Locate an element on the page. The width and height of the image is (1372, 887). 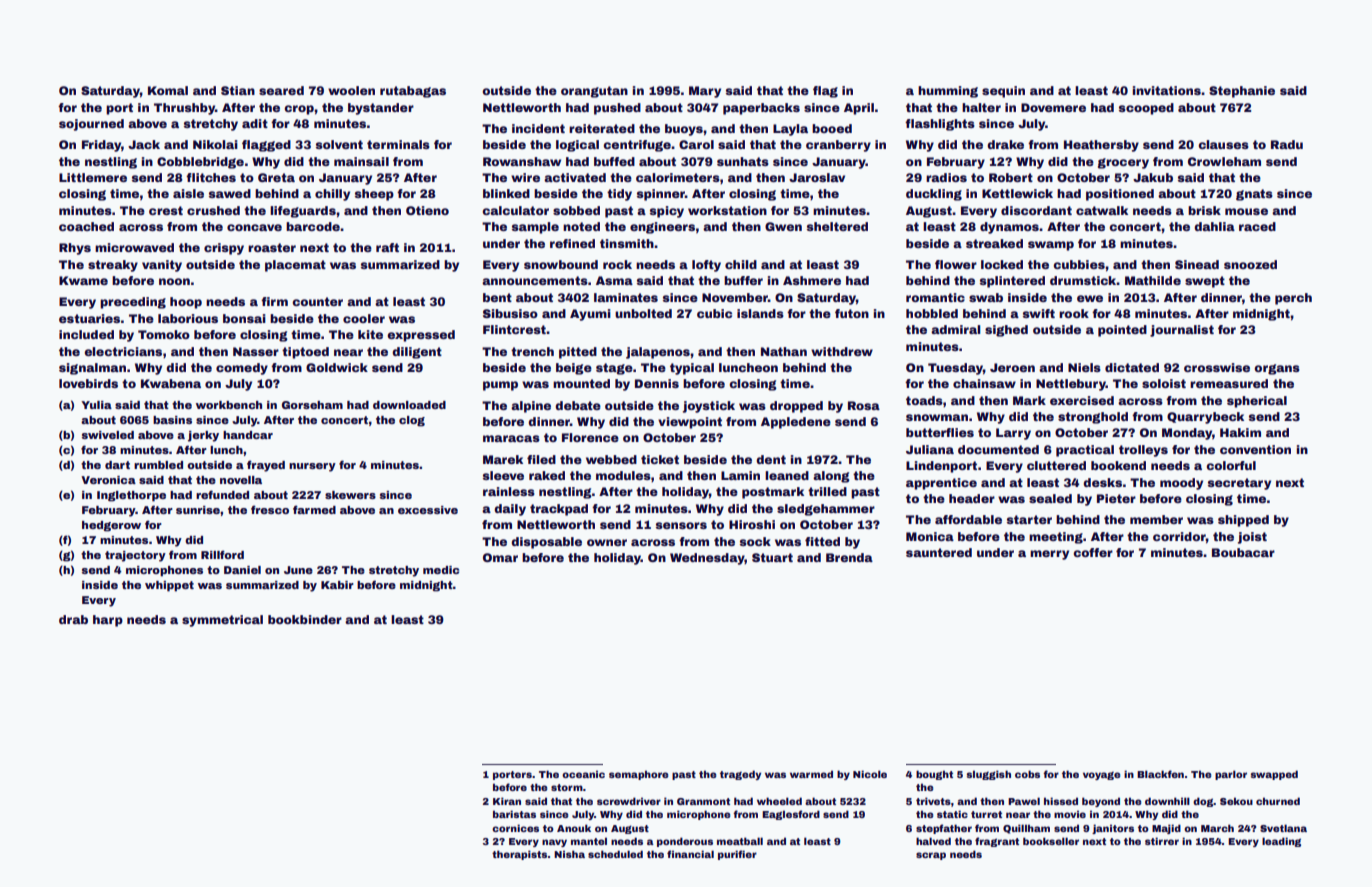
hedgerow is located at coordinates (111, 526).
